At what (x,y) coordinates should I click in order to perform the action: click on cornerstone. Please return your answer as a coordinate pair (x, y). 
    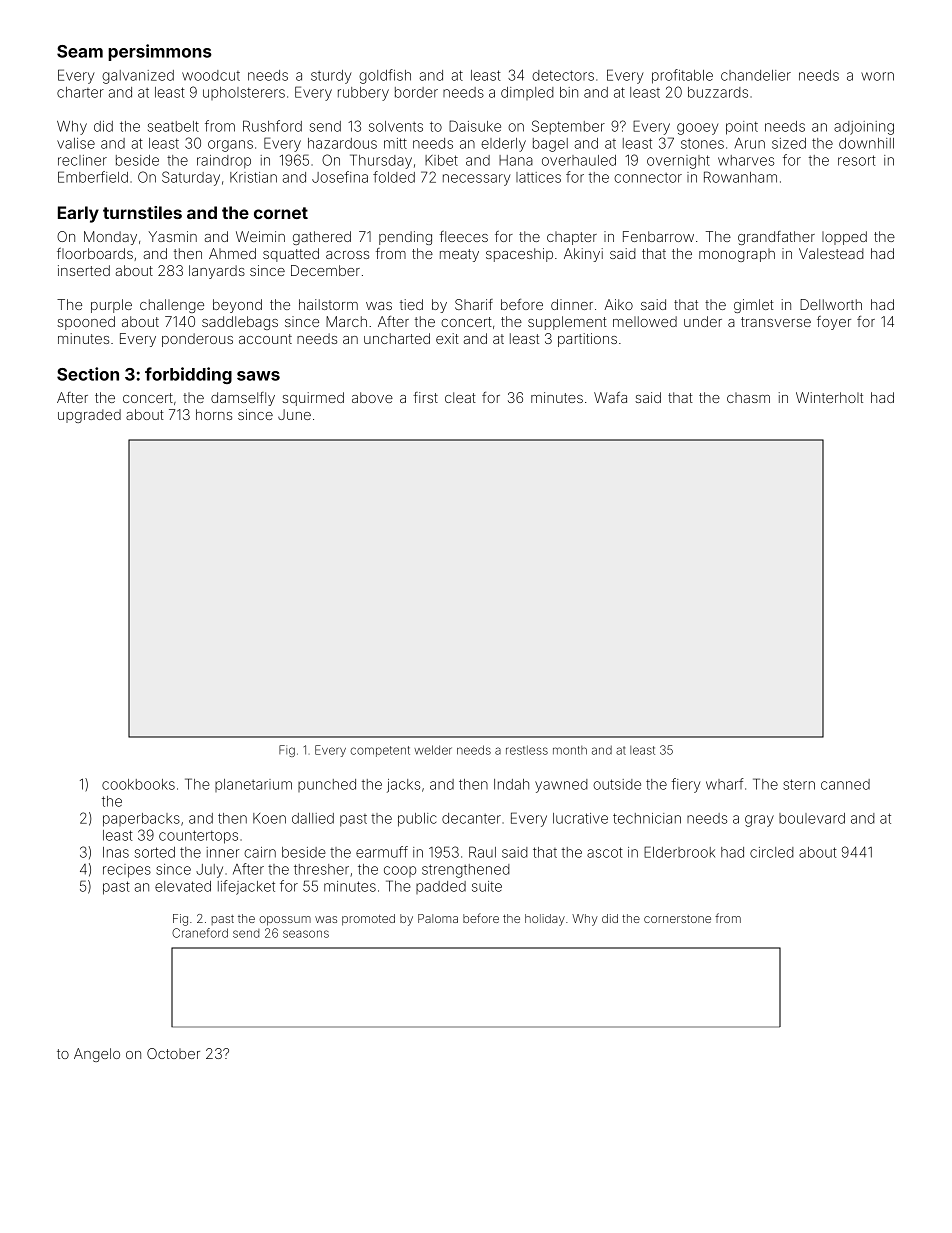
    Looking at the image, I should click on (677, 919).
